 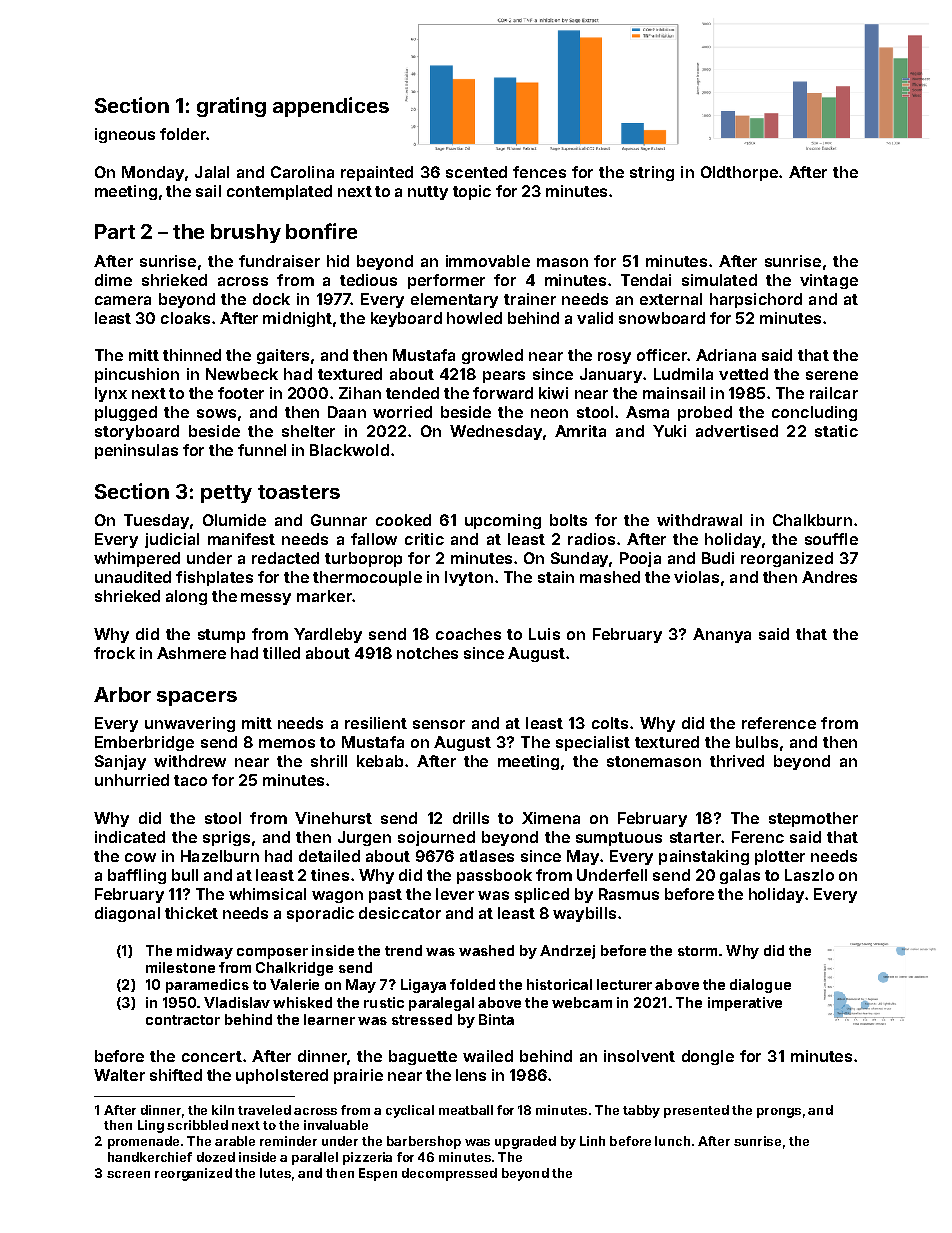 I want to click on string, so click(x=652, y=173).
